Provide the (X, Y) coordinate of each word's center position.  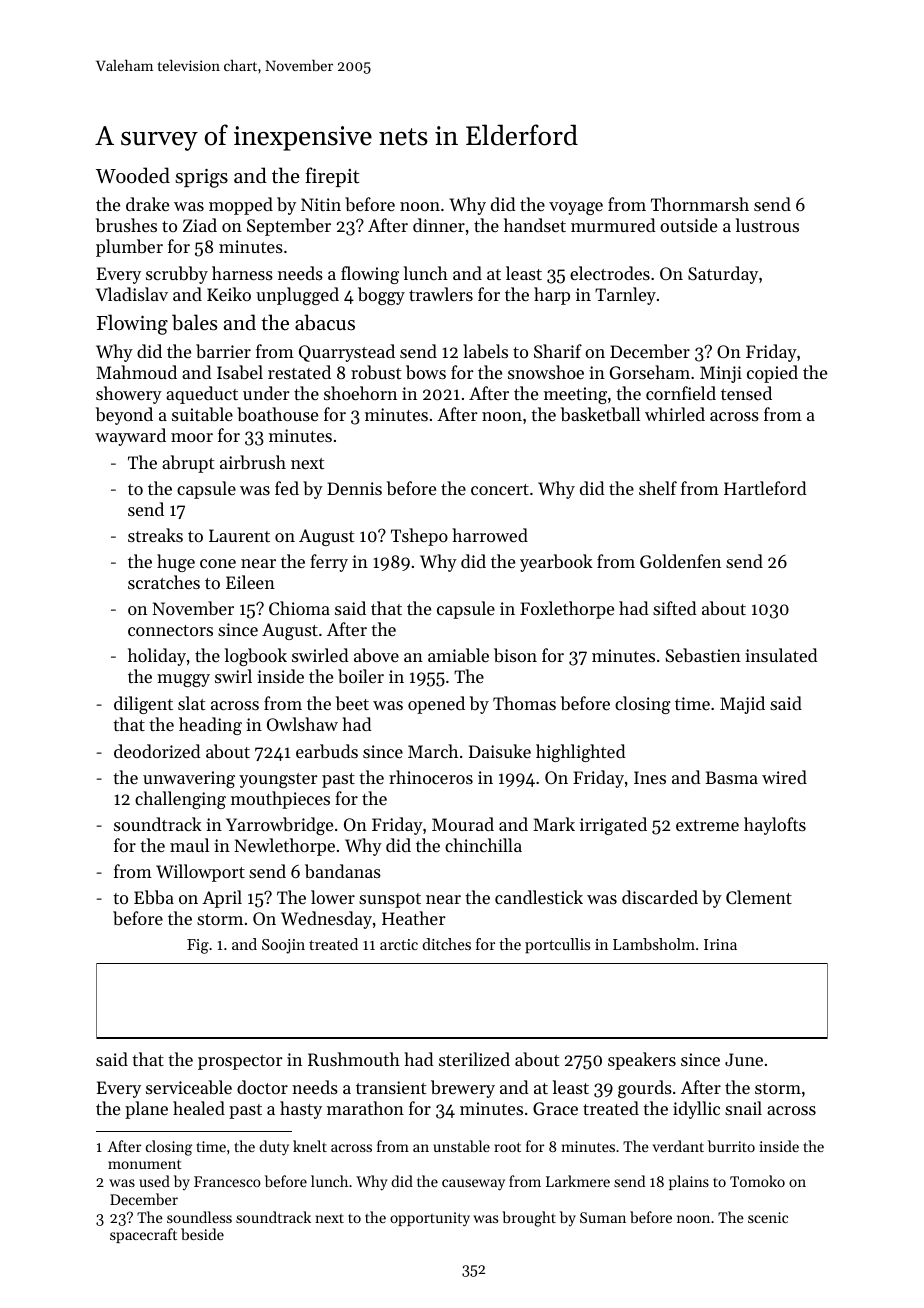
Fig (198, 946)
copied (772, 374)
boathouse (277, 414)
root (507, 1147)
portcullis (557, 946)
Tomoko (757, 1181)
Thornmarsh (700, 204)
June (744, 1059)
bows (426, 372)
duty (274, 1148)
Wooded (133, 175)
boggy (381, 296)
